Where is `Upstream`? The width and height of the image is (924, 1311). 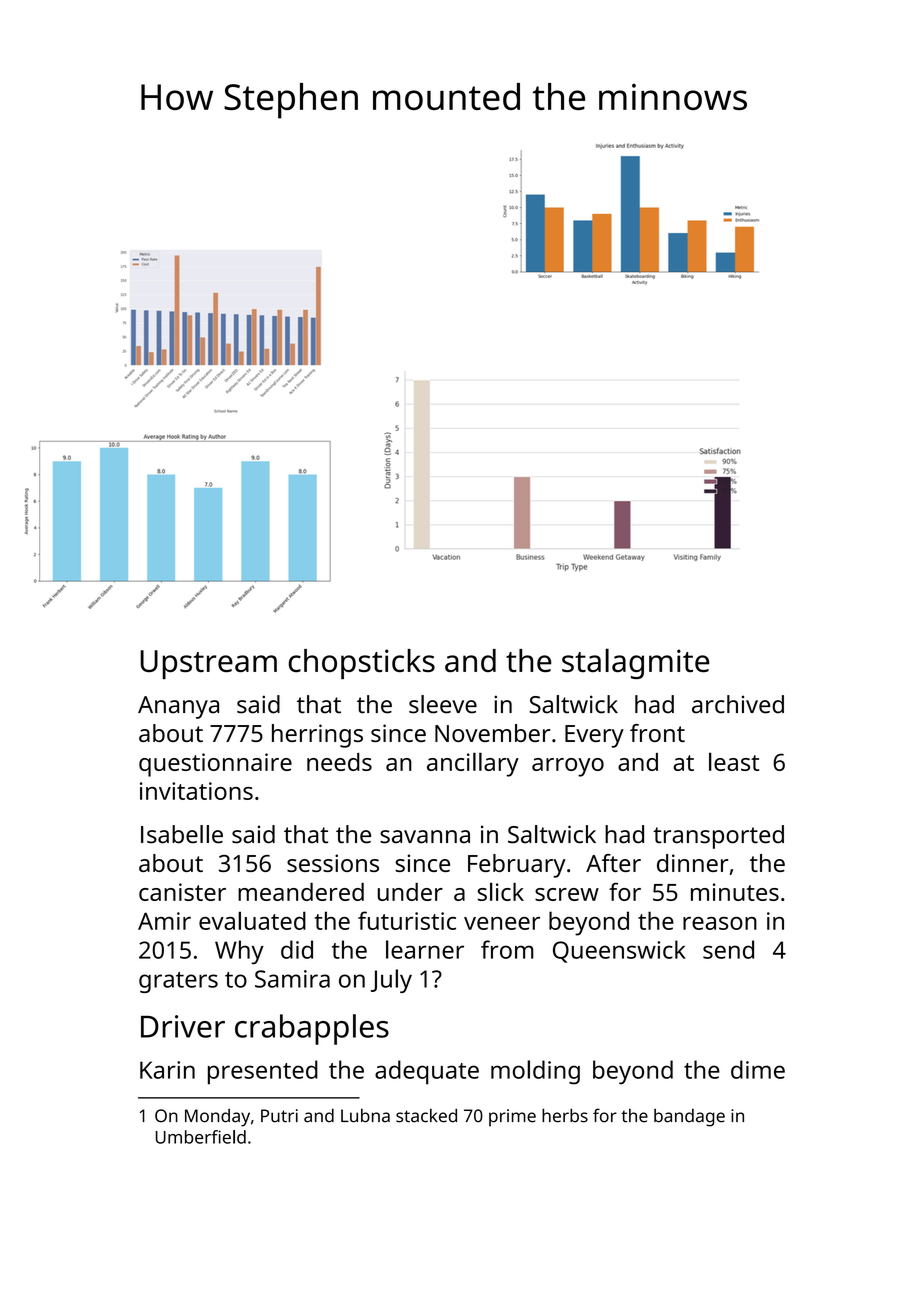
Upstream is located at coordinates (208, 664).
